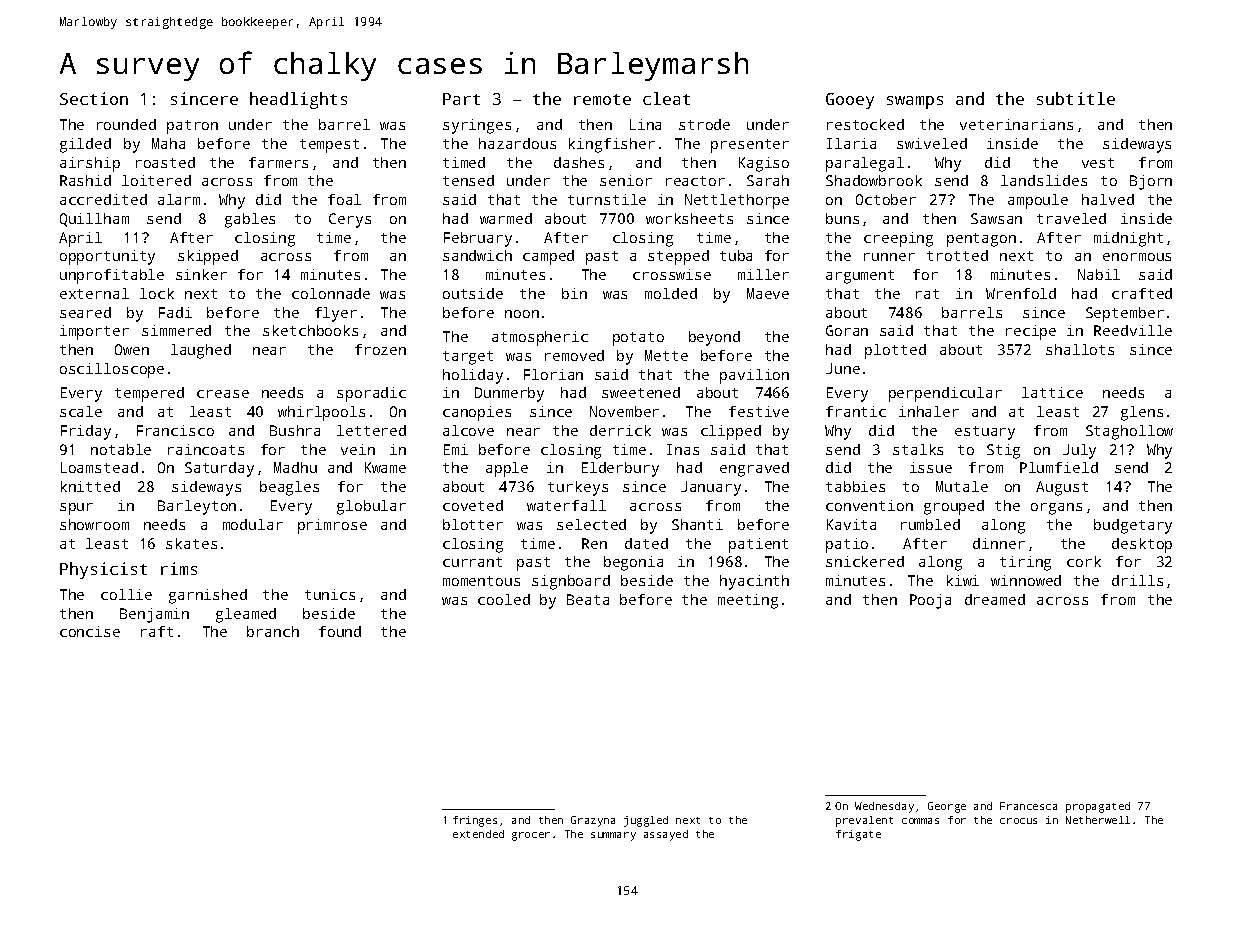 The width and height of the document is (1233, 952). I want to click on waterfall, so click(566, 505).
